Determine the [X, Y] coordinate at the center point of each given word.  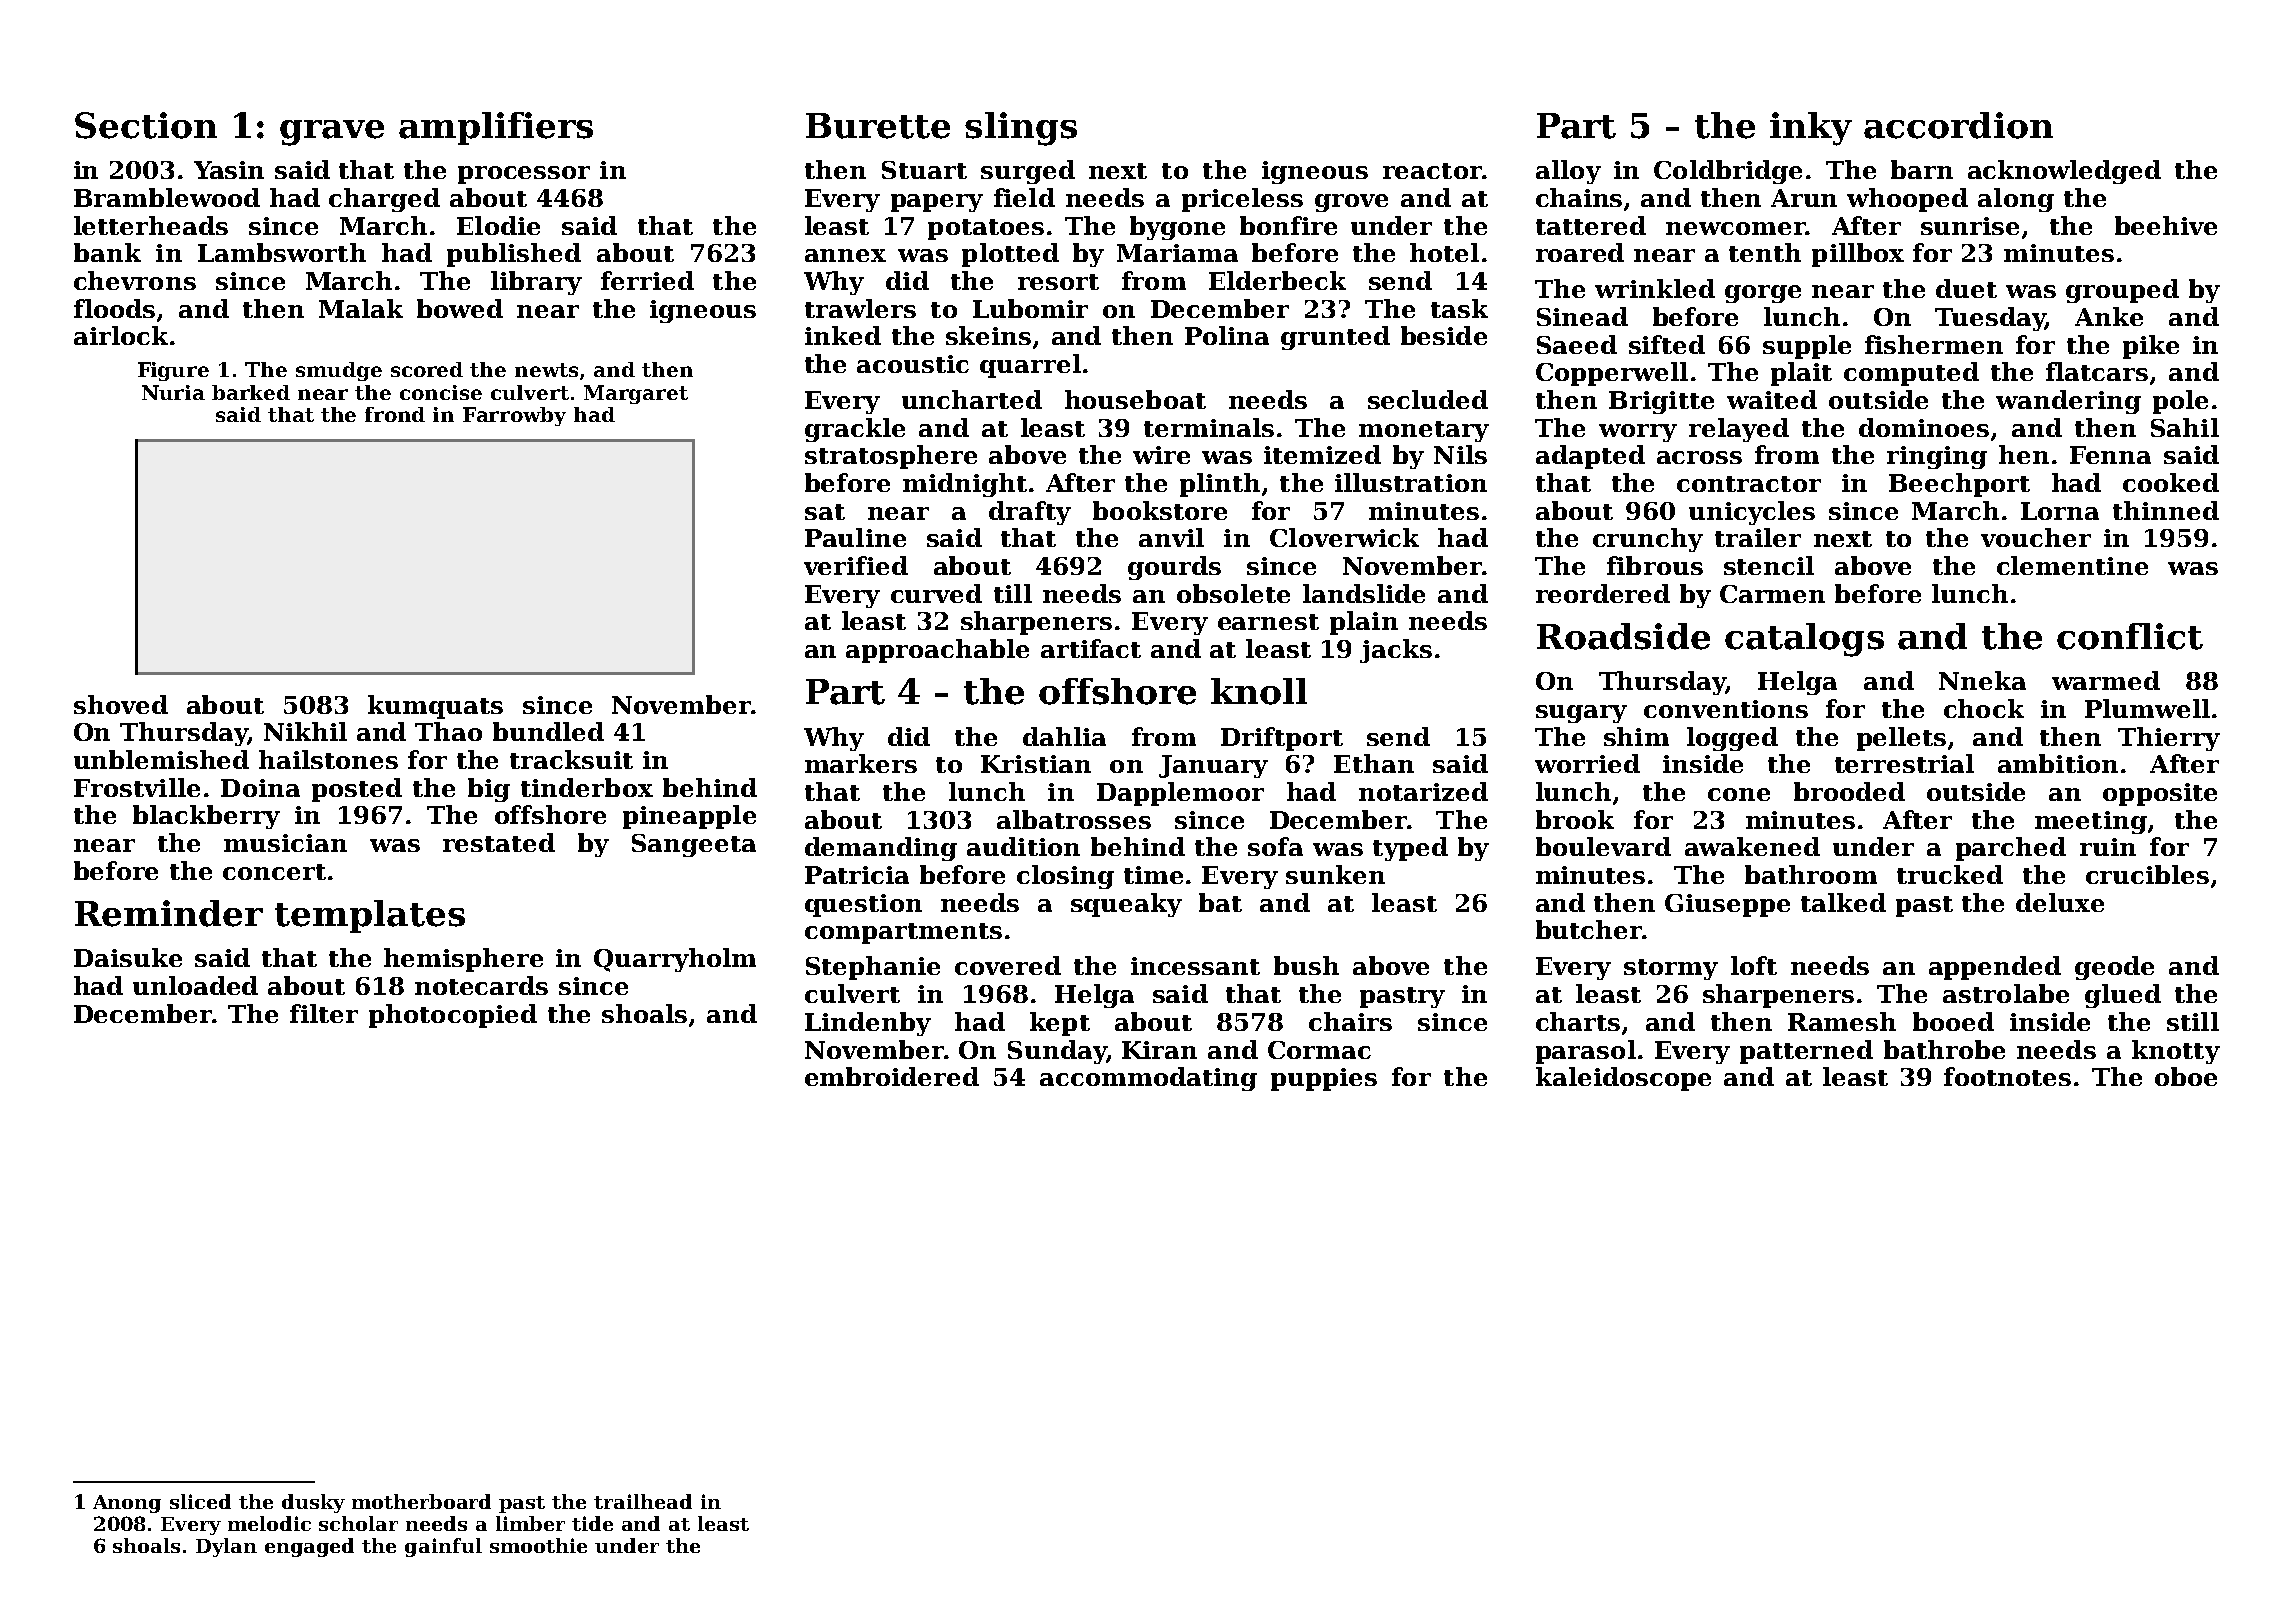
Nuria [173, 392]
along [2016, 200]
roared [1580, 252]
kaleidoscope [1623, 1079]
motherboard [421, 1501]
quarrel [1030, 366]
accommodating [1148, 1079]
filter [324, 1013]
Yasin [229, 170]
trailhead [643, 1501]
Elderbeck [1277, 280]
